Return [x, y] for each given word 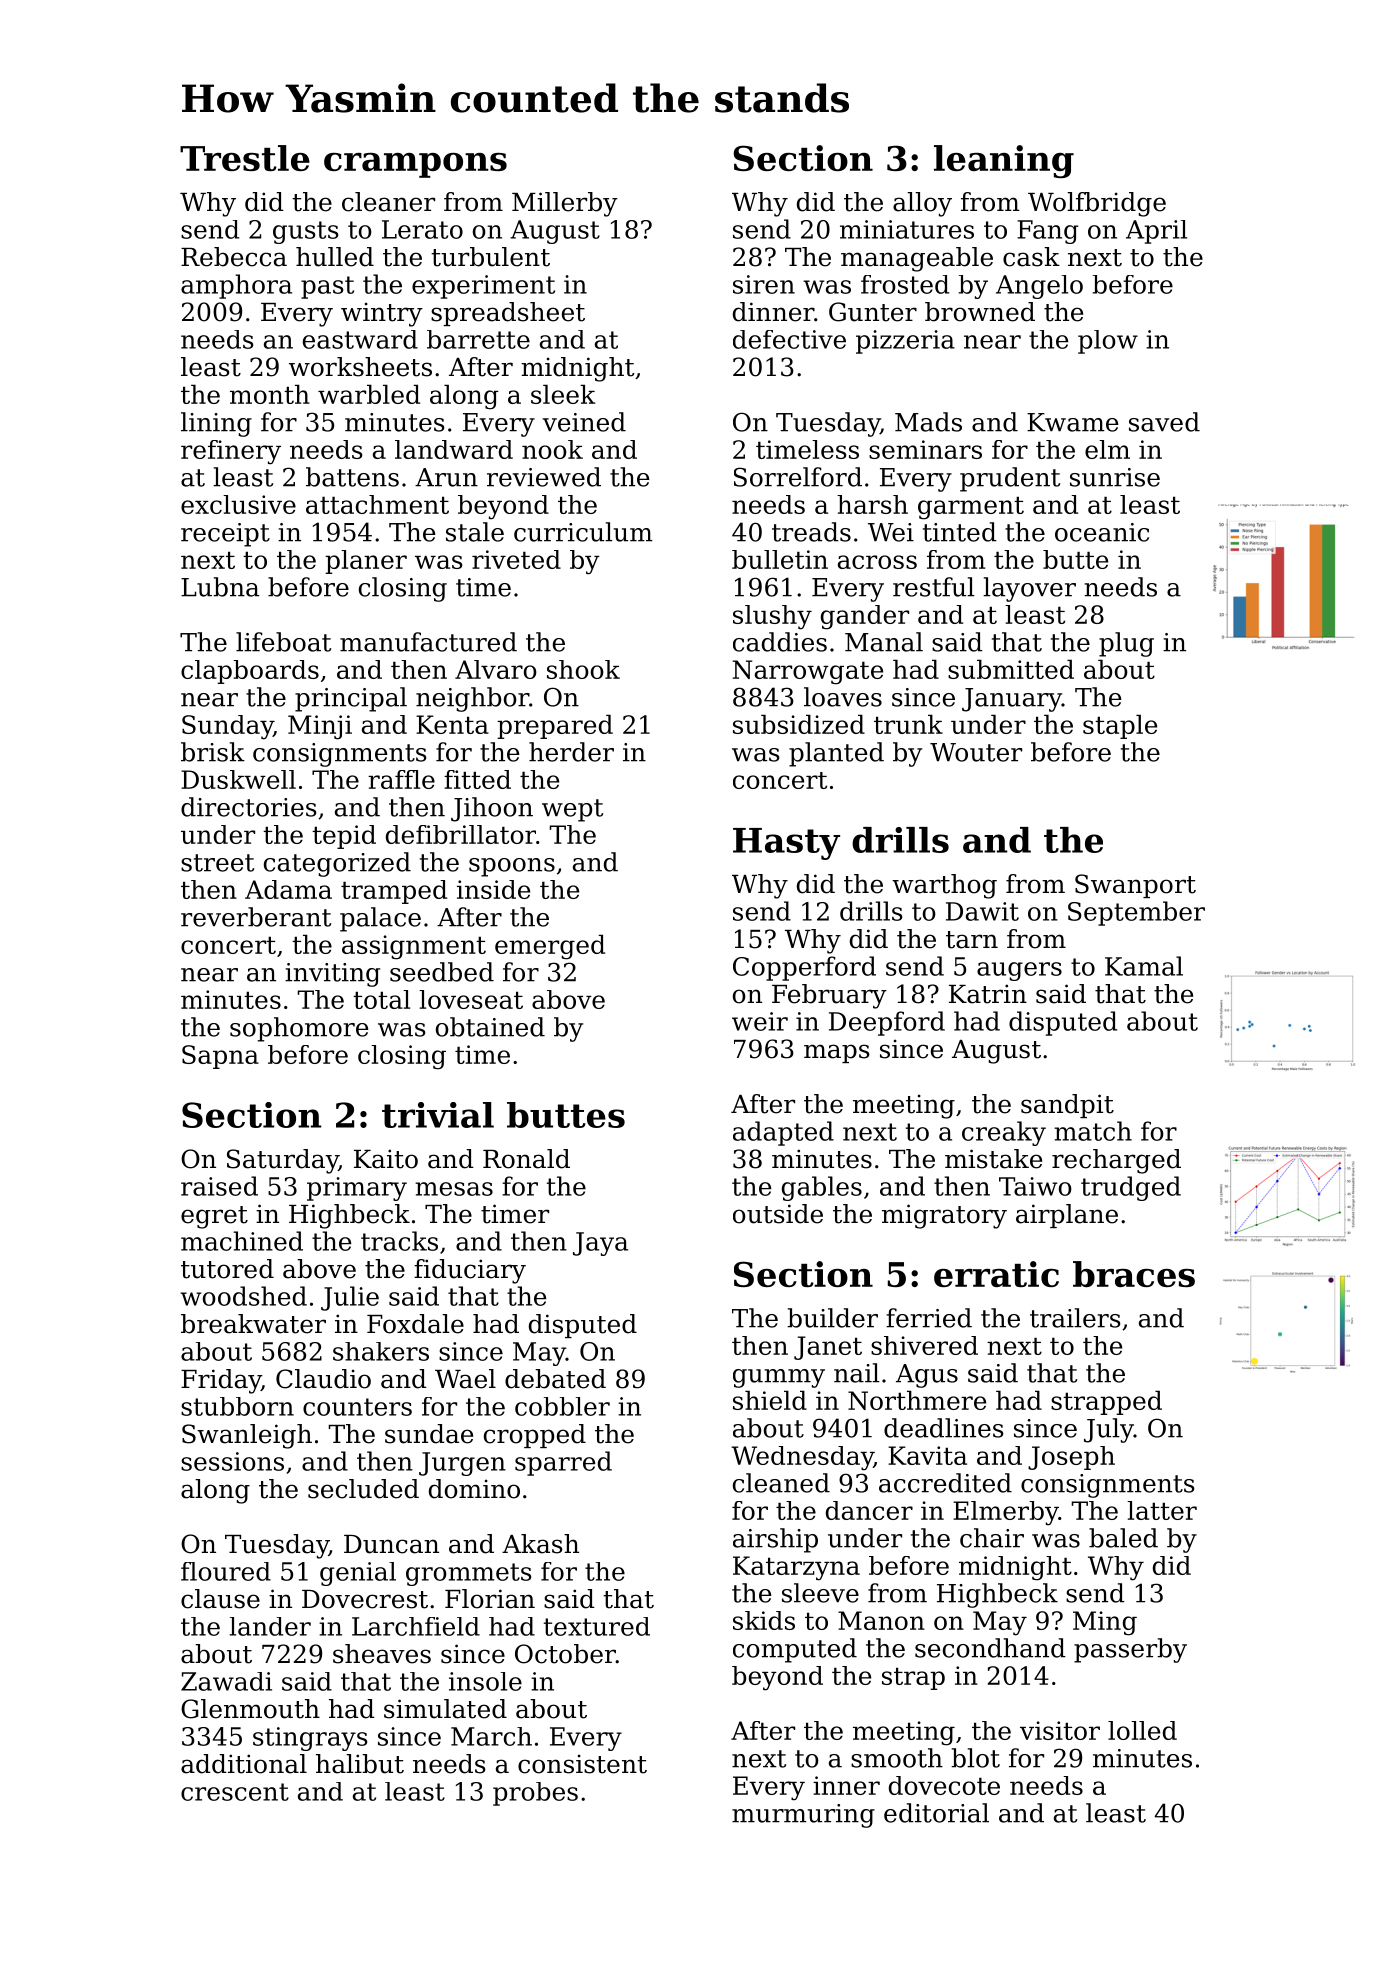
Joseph [1071, 1458]
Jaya [600, 1244]
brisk [213, 752]
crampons [415, 165]
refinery [231, 452]
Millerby [565, 204]
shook [583, 669]
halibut [360, 1764]
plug [1126, 644]
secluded [363, 1489]
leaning [1004, 161]
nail [857, 1373]
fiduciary [470, 1271]
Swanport [1135, 886]
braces [1134, 1274]
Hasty [786, 844]
